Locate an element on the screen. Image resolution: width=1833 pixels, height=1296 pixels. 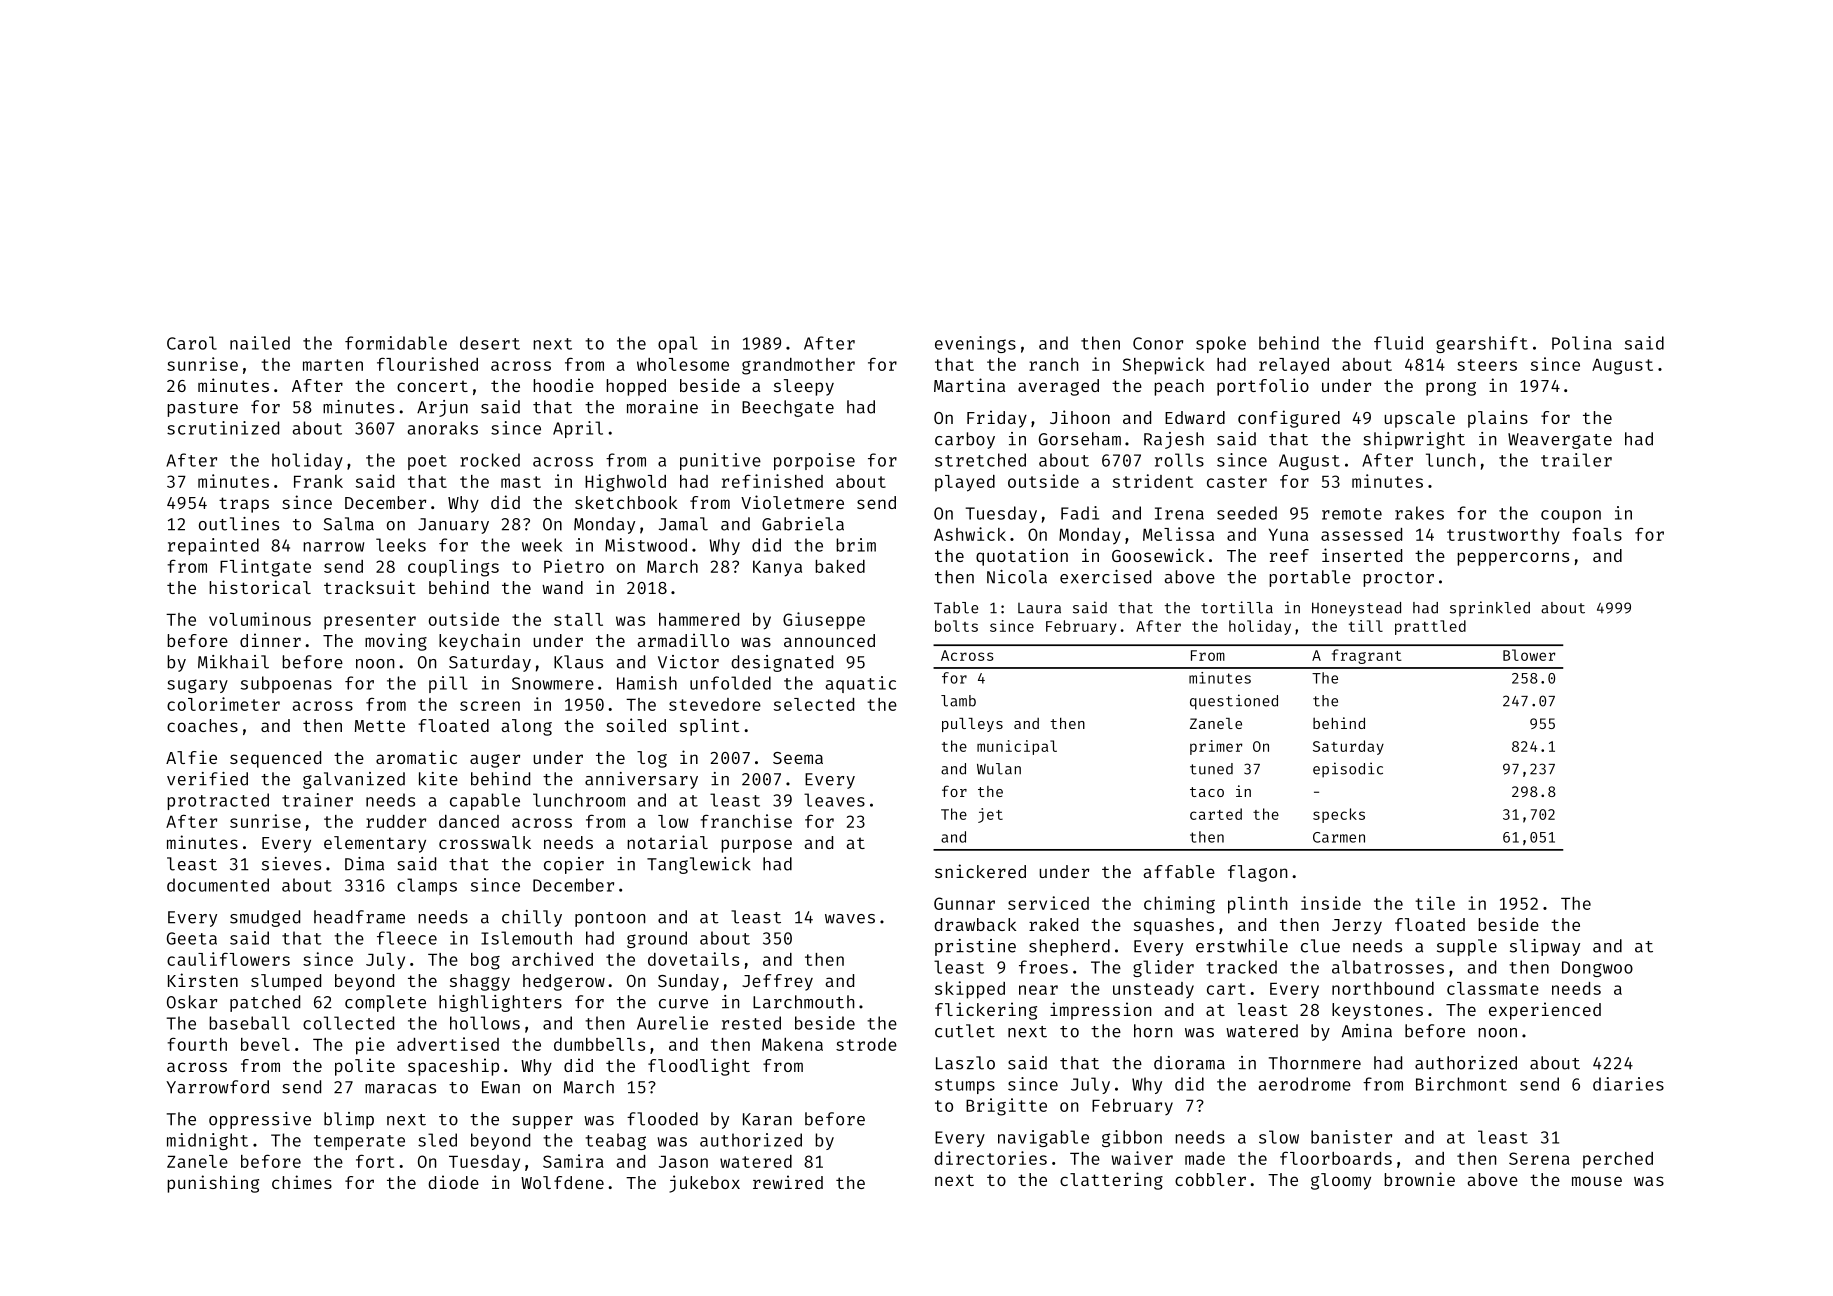
fluid is located at coordinates (1398, 343).
